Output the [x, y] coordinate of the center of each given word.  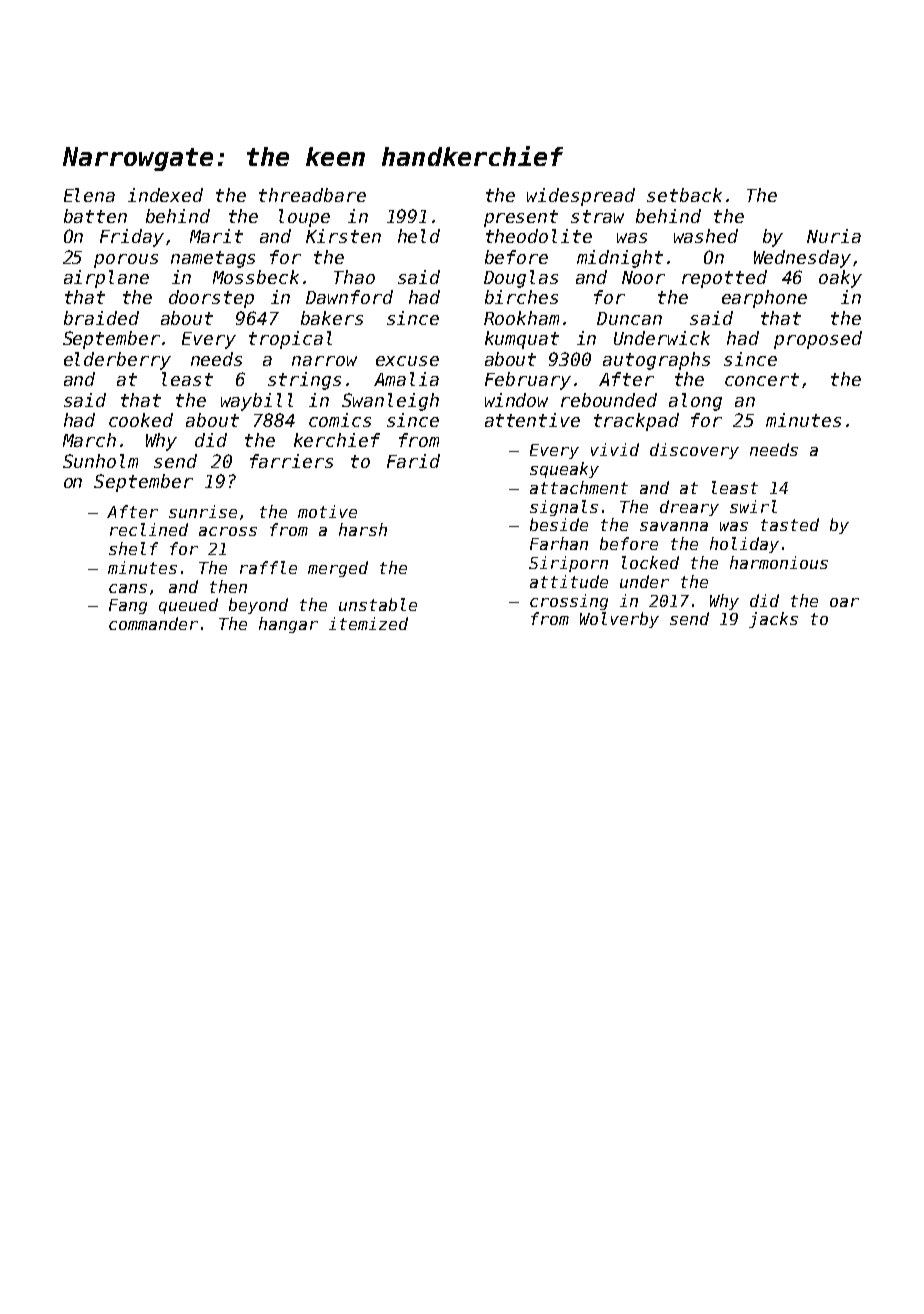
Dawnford [349, 297]
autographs [656, 361]
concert [762, 379]
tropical [290, 340]
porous [126, 261]
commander [153, 623]
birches [521, 297]
